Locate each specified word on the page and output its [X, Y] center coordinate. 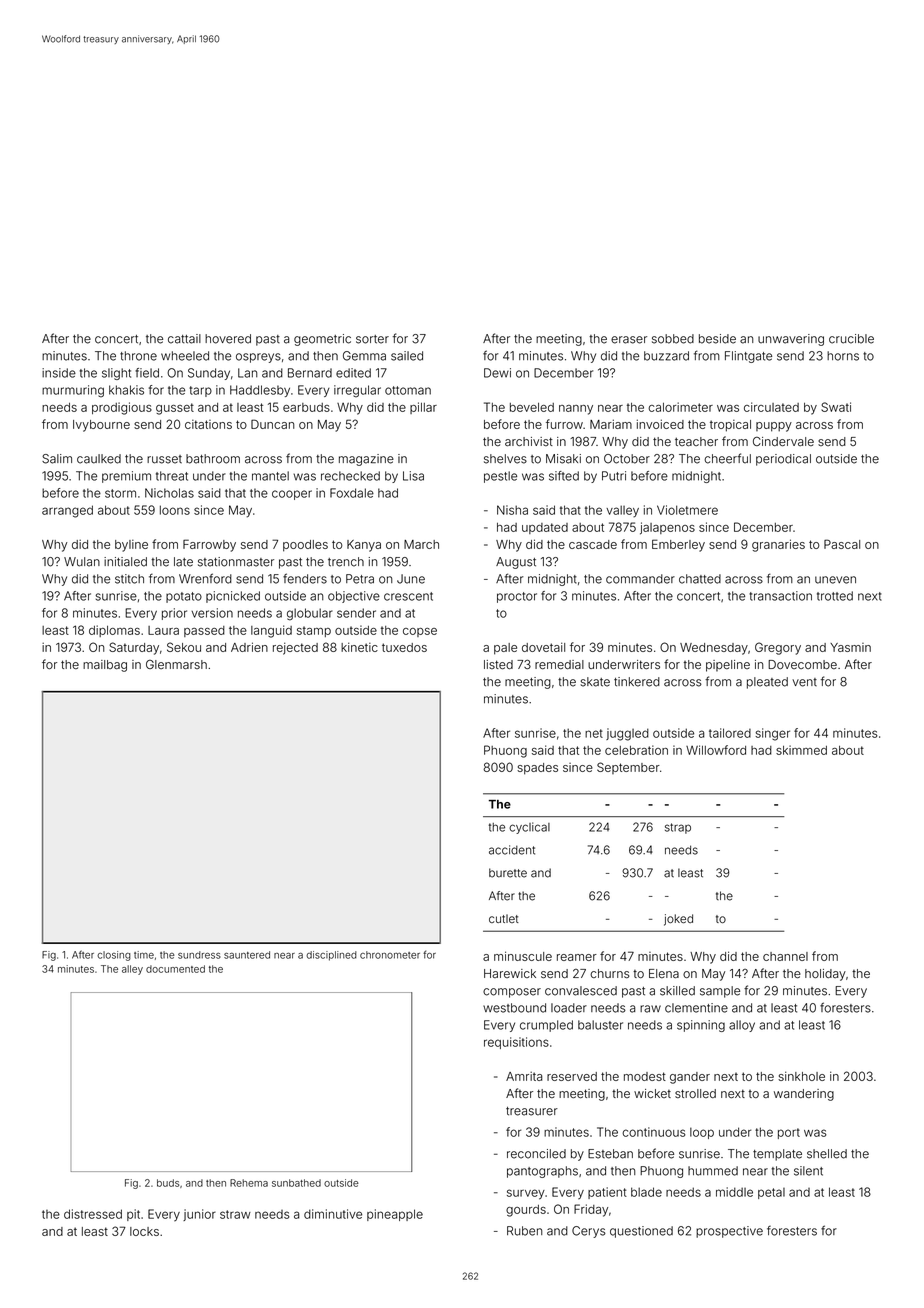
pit [133, 1215]
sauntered [247, 955]
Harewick [510, 973]
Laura [163, 630]
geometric [322, 340]
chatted [700, 579]
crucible [851, 339]
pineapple [395, 1215]
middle [734, 1192]
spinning [701, 1026]
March [421, 544]
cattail [184, 339]
